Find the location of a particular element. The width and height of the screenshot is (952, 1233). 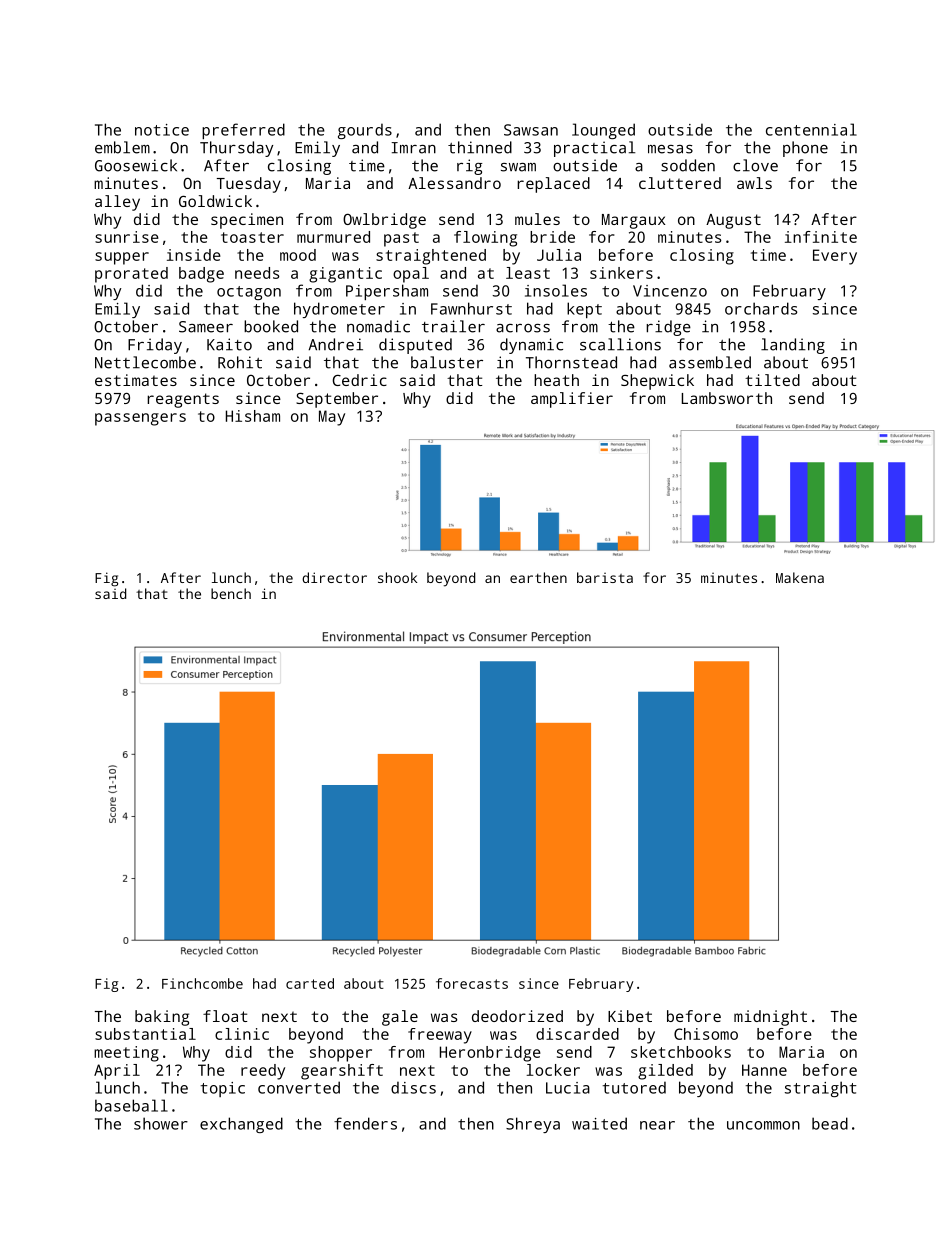

Every is located at coordinates (835, 257).
